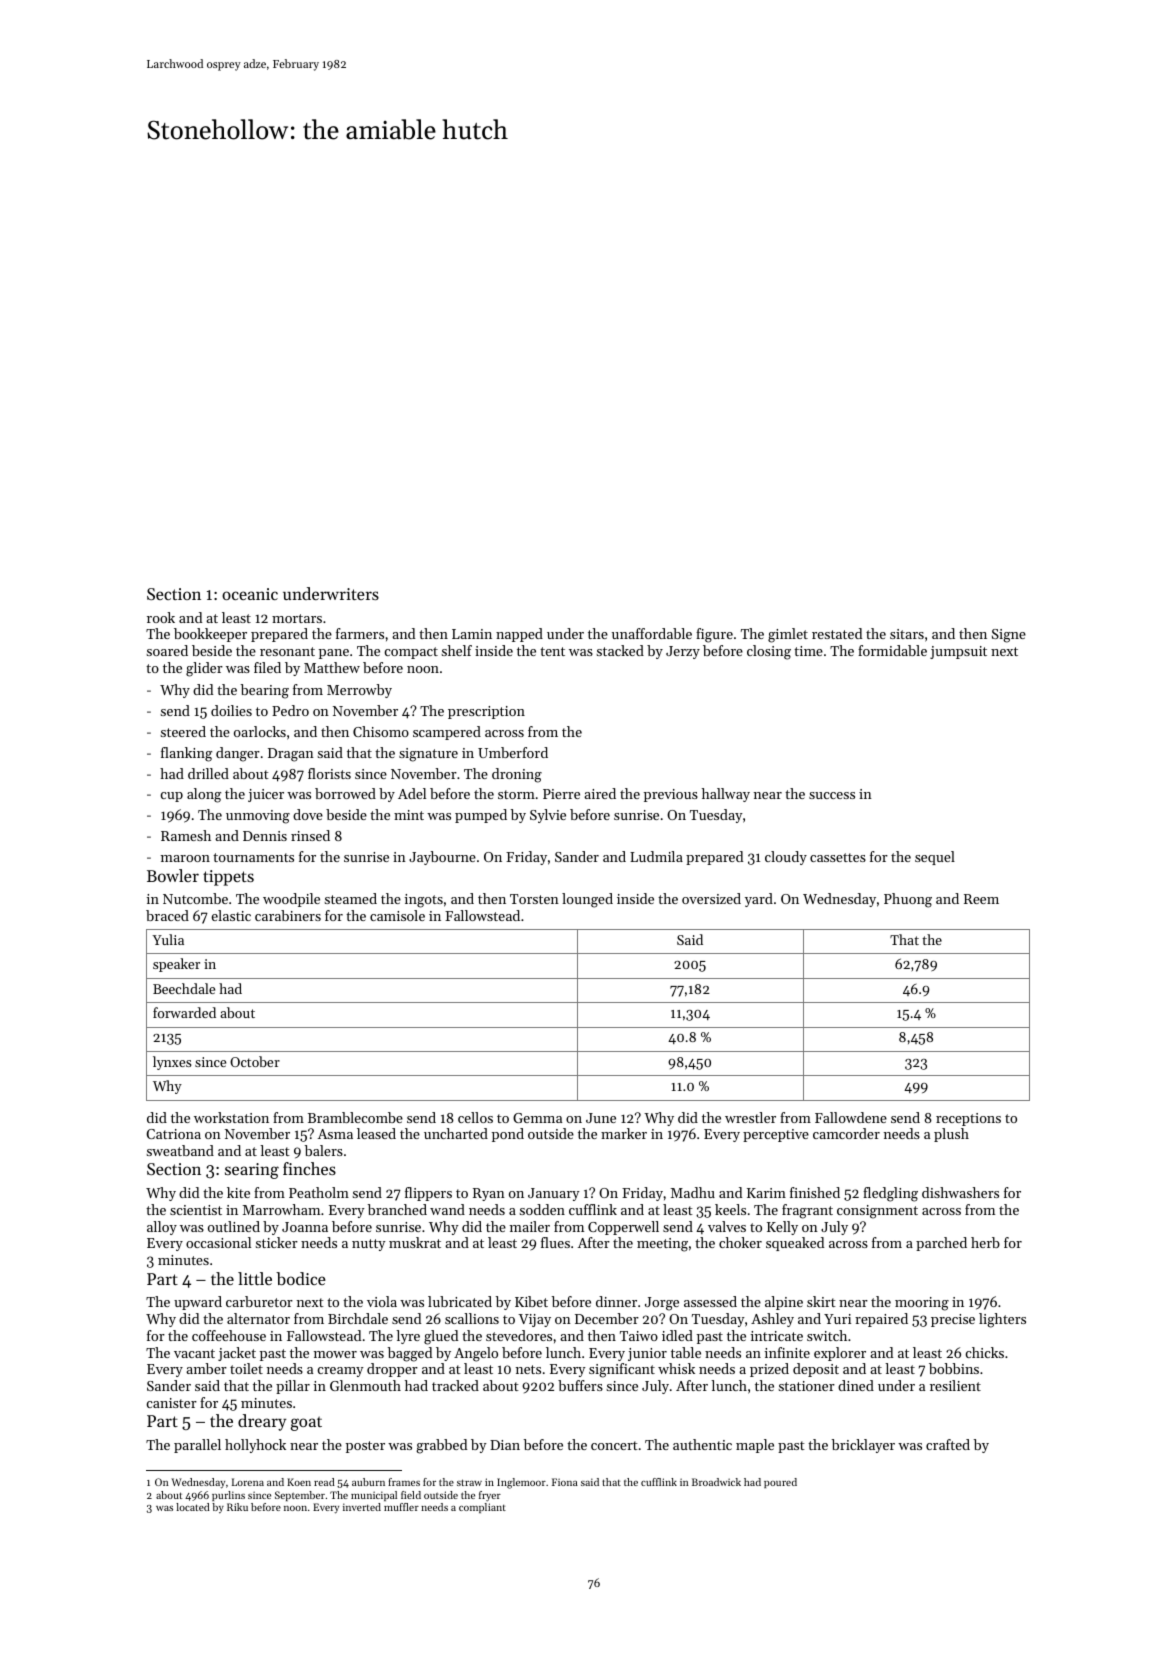 The width and height of the page is (1176, 1663). What do you see at coordinates (656, 856) in the page?
I see `Ludmila` at bounding box center [656, 856].
